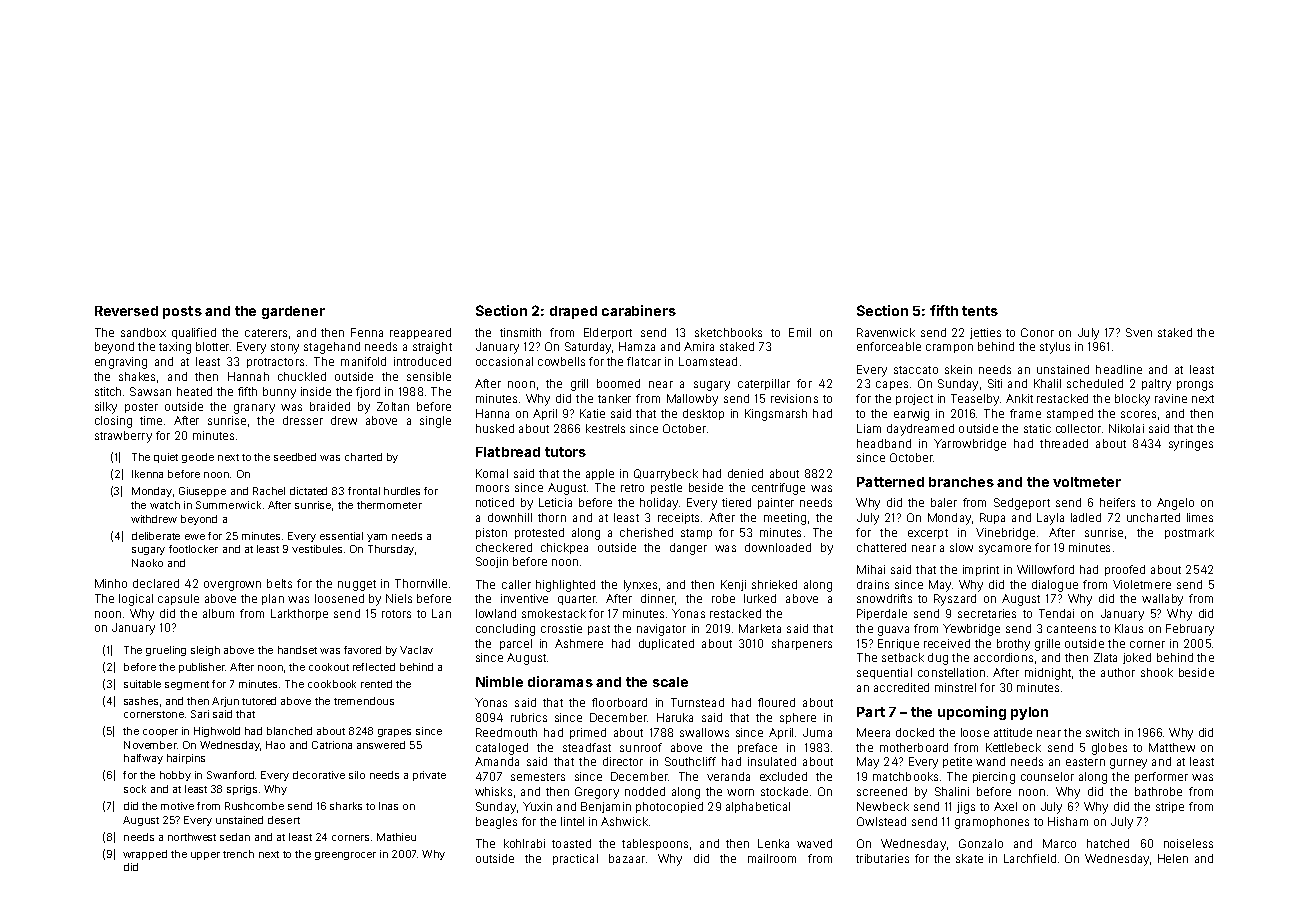 This document has width=1308, height=924. What do you see at coordinates (873, 584) in the document?
I see `drains` at bounding box center [873, 584].
